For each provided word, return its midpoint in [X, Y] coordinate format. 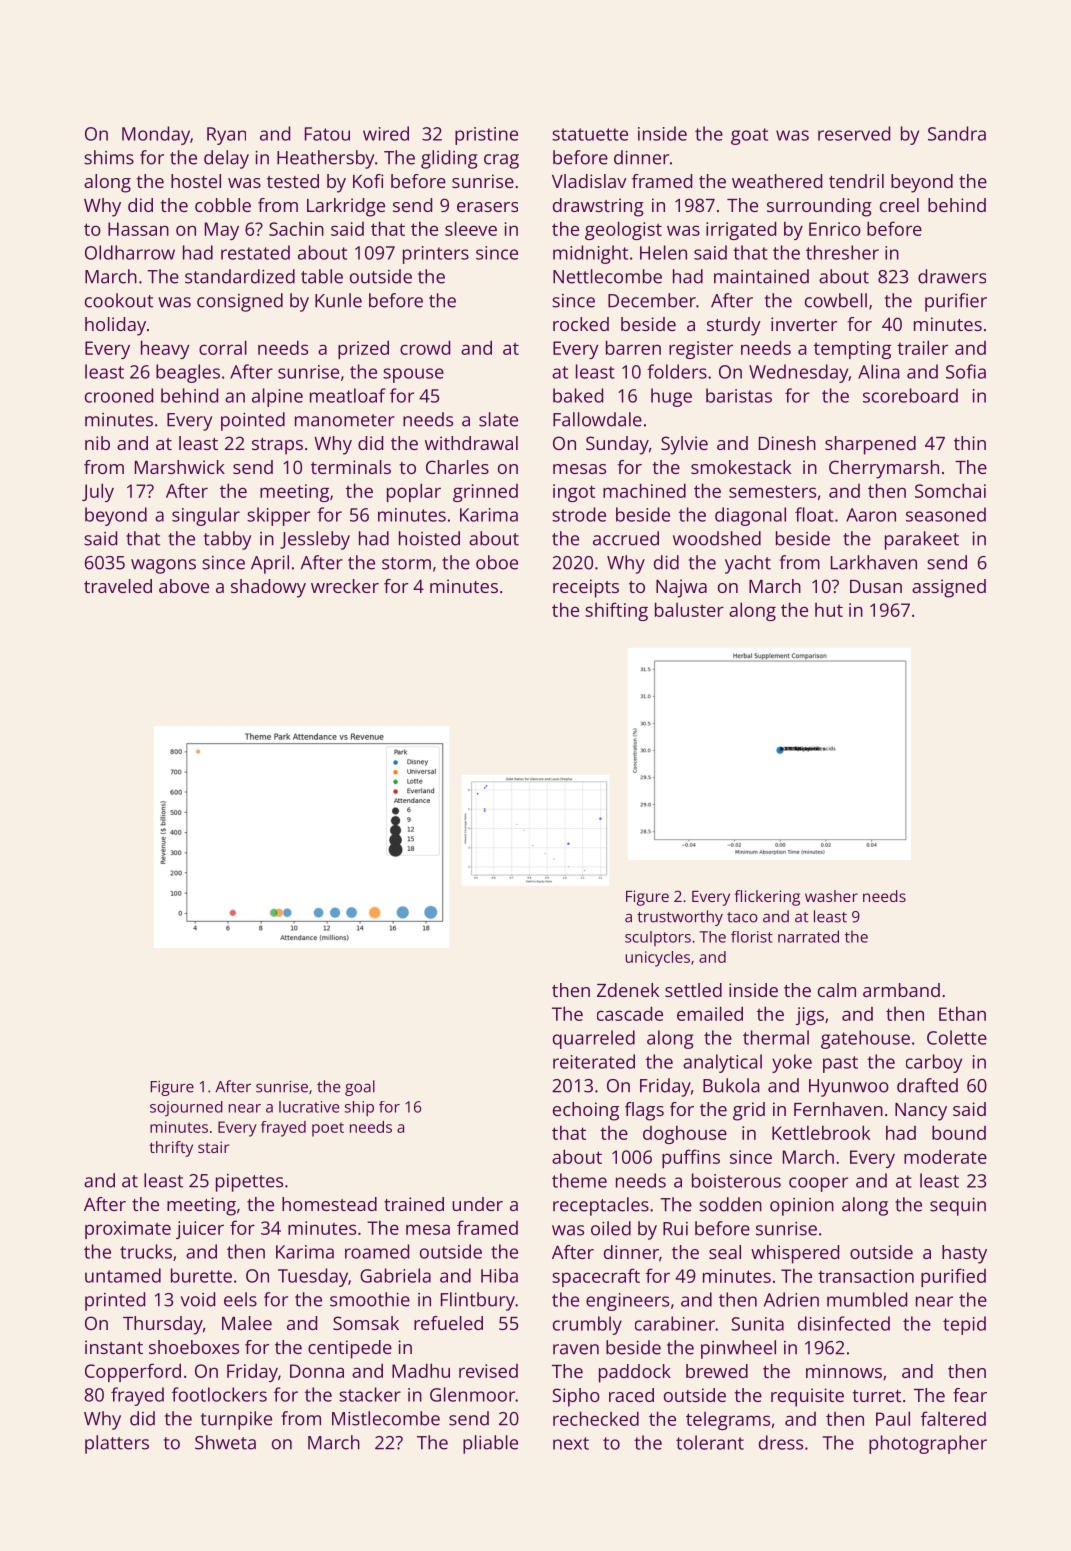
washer [831, 896]
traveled [118, 586]
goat [749, 136]
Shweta [225, 1442]
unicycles [658, 959]
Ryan [226, 136]
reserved [854, 133]
